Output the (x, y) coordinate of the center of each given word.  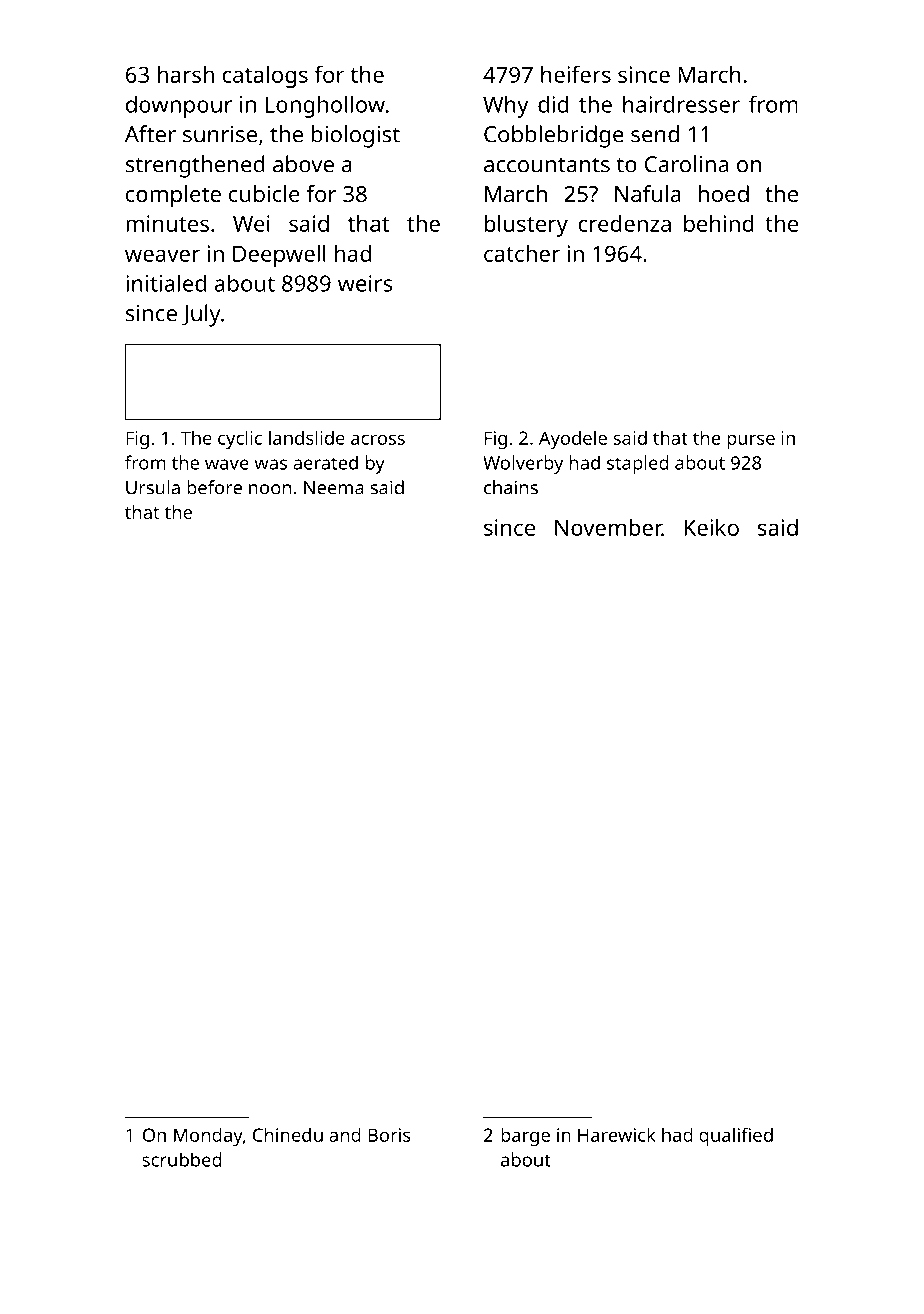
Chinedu (288, 1134)
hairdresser (681, 104)
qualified (736, 1136)
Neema (334, 488)
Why (505, 106)
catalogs (265, 77)
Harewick (617, 1134)
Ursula (153, 487)
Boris (389, 1135)
